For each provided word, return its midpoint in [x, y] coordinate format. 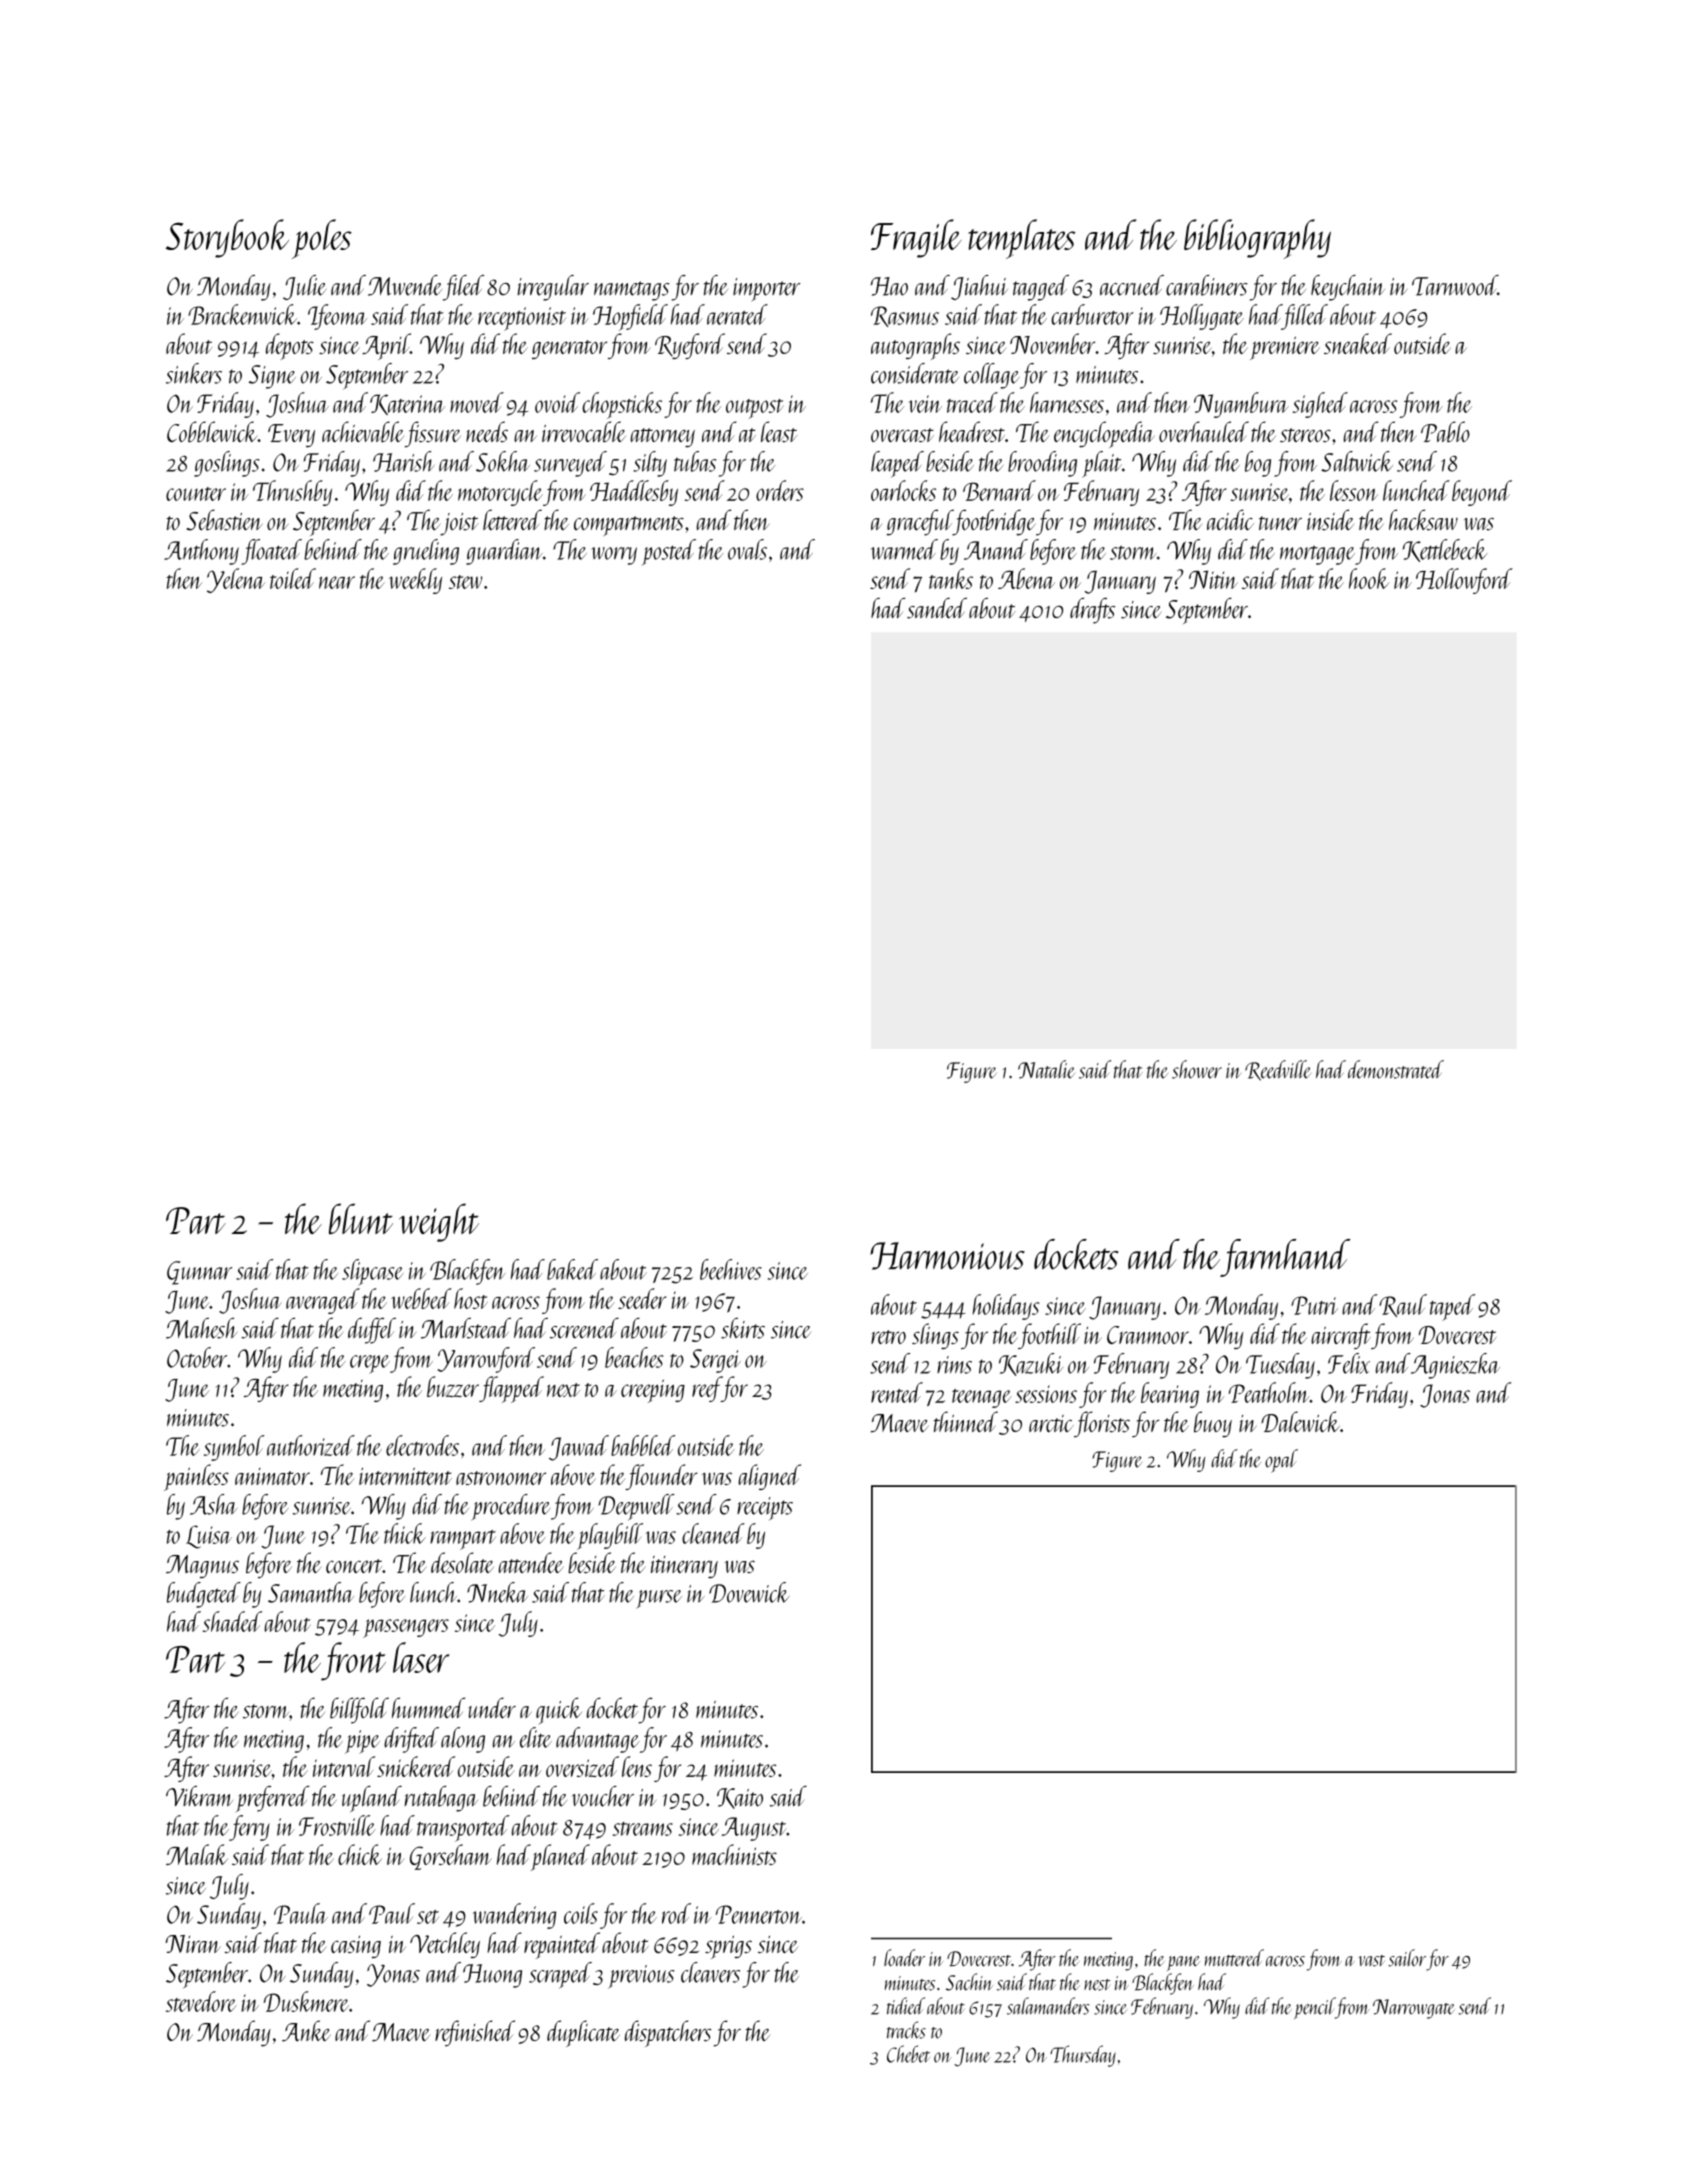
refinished [475, 2033]
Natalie [1046, 1069]
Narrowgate [1414, 2009]
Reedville [1278, 1070]
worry [614, 556]
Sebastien [224, 520]
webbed [421, 1298]
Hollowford [1464, 581]
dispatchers [668, 2033]
